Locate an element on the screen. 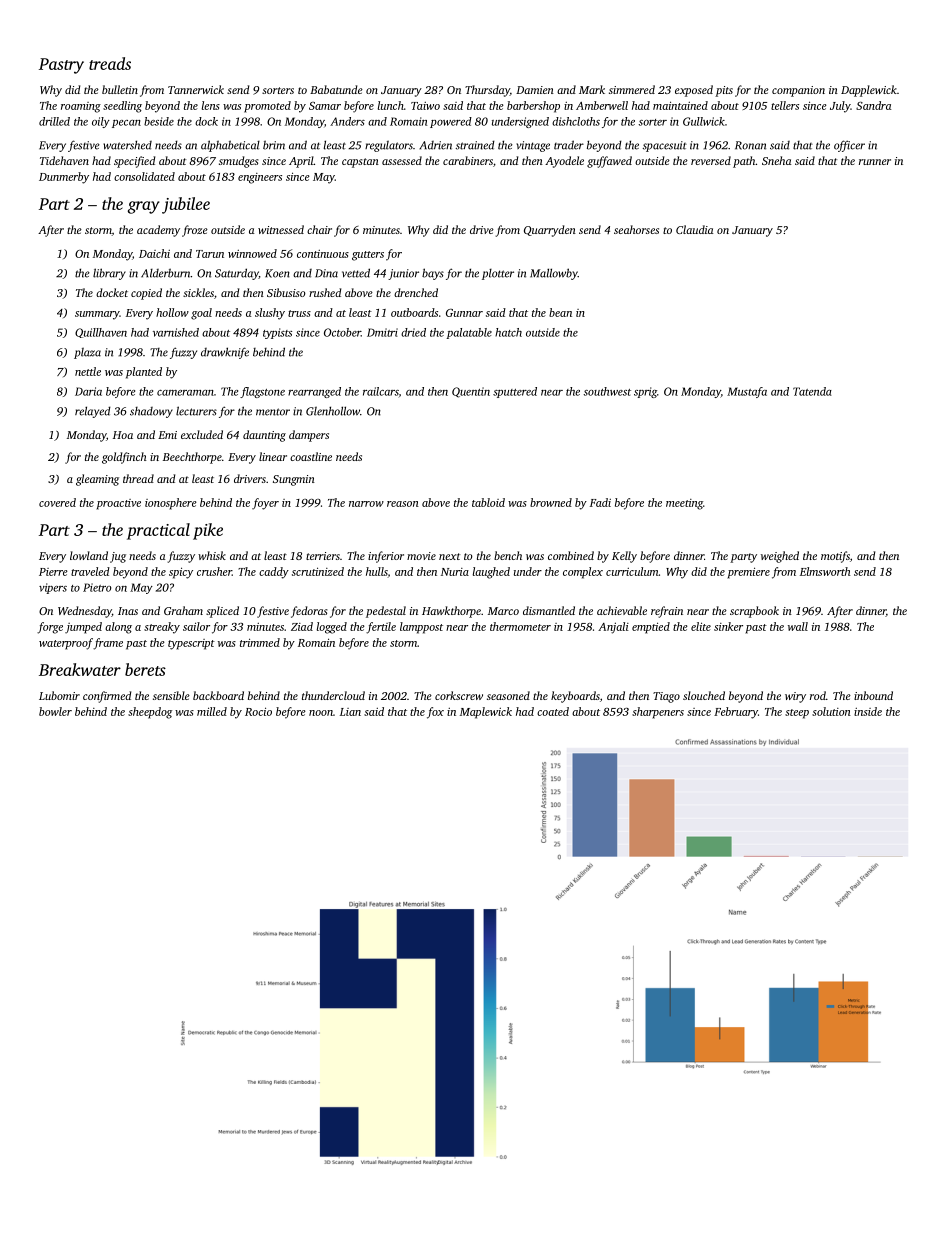 The image size is (952, 1233). Tannerwick is located at coordinates (196, 89).
